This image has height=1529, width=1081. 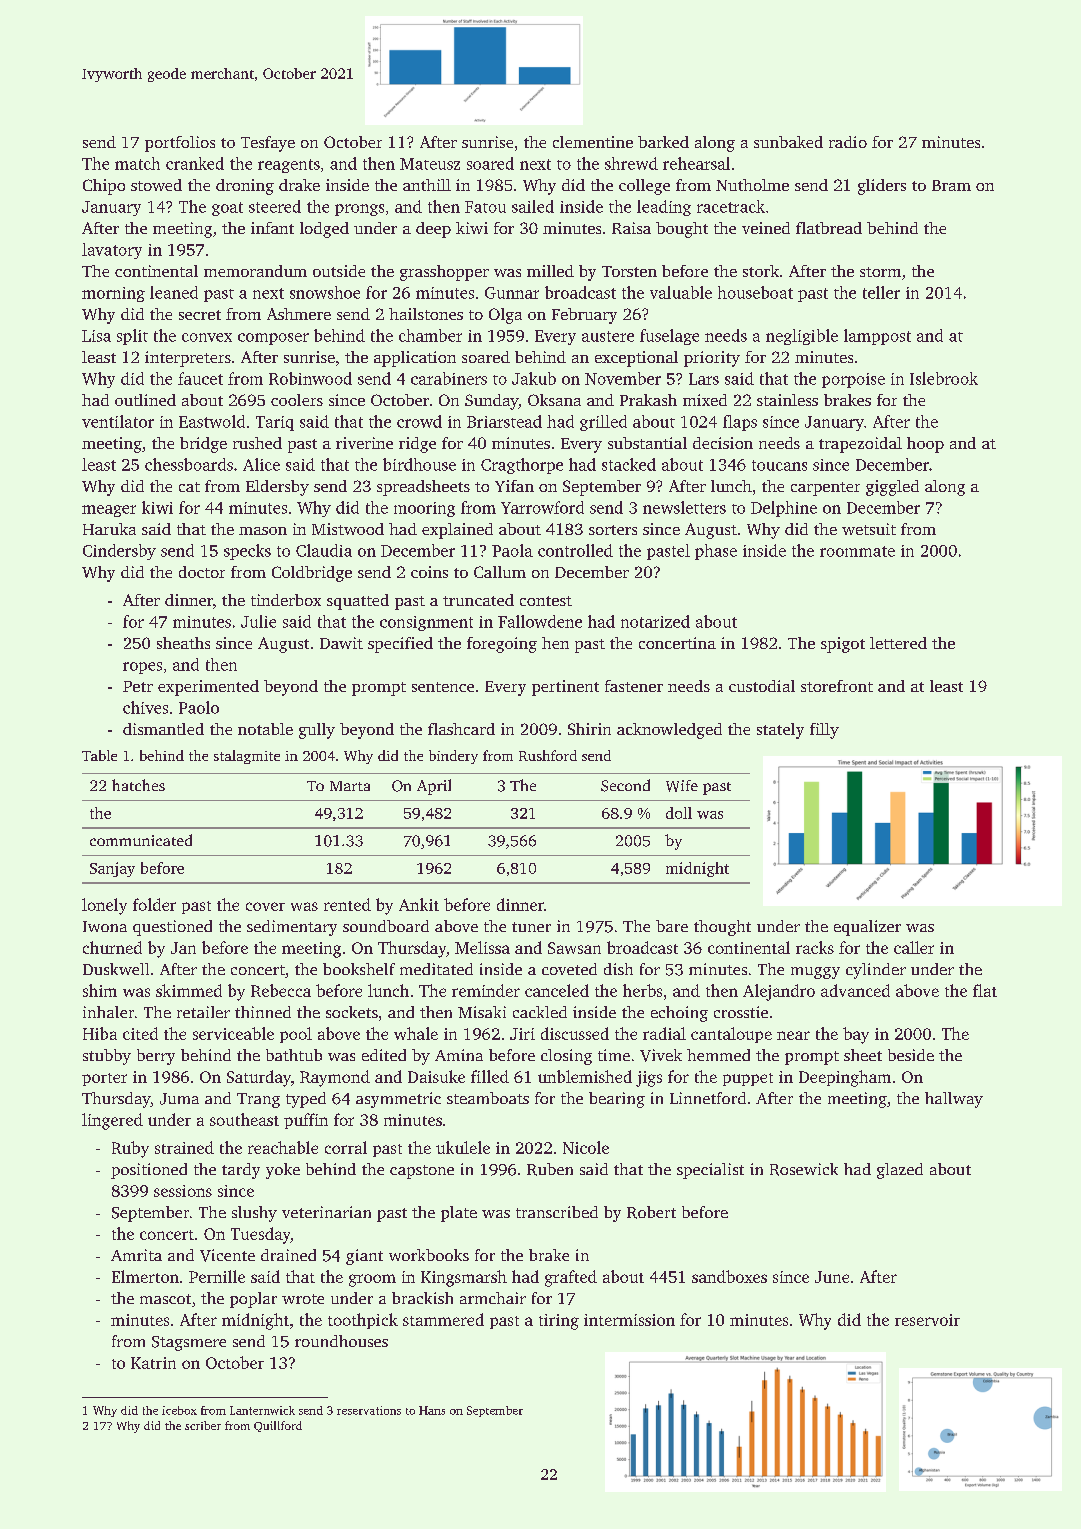 I want to click on icebox, so click(x=179, y=1410).
